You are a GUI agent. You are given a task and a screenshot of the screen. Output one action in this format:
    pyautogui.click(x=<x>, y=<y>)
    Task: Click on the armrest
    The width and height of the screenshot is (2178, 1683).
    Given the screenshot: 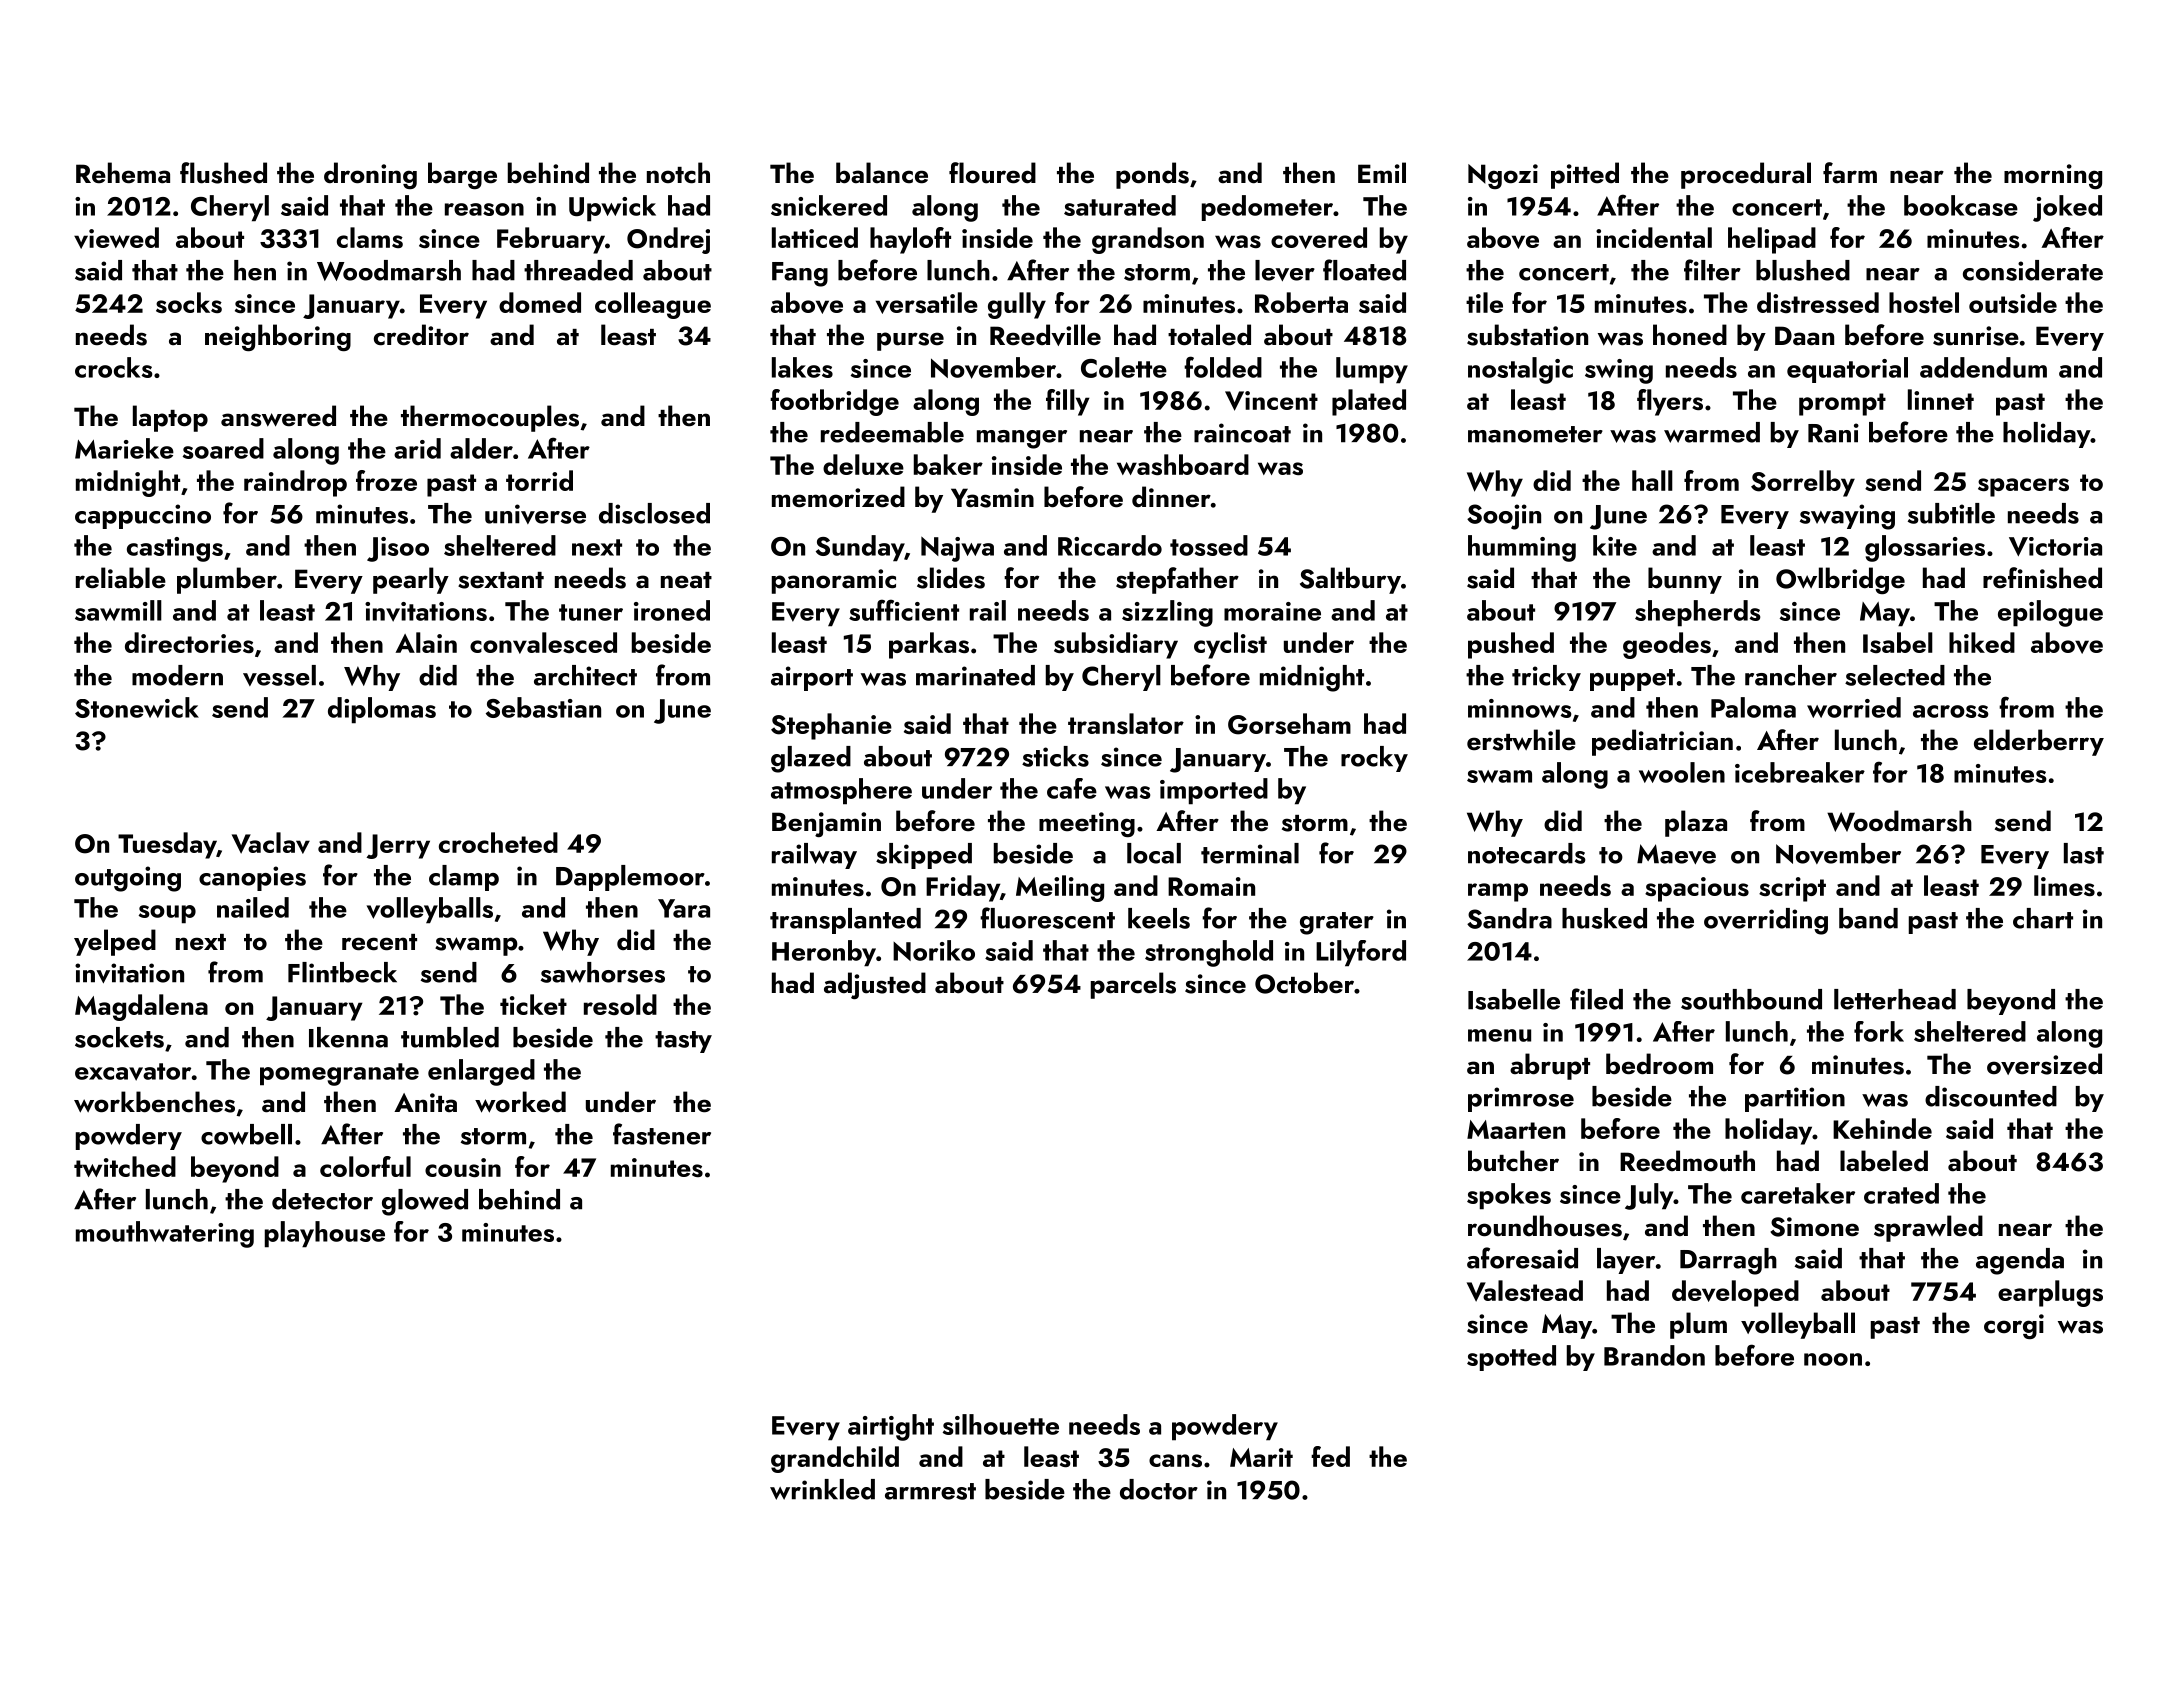 What is the action you would take?
    pyautogui.click(x=930, y=1491)
